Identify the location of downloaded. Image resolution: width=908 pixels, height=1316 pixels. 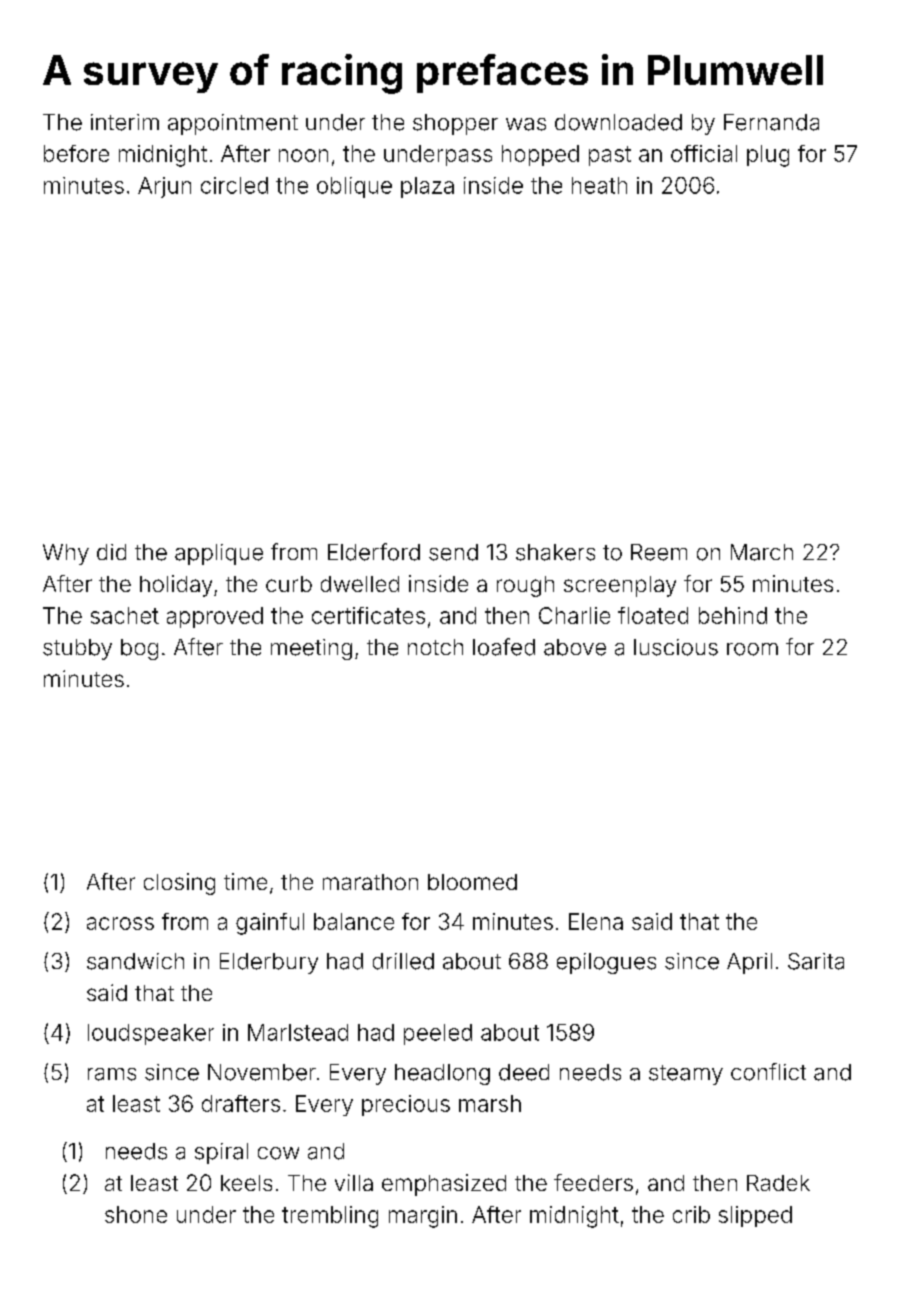
(618, 122).
